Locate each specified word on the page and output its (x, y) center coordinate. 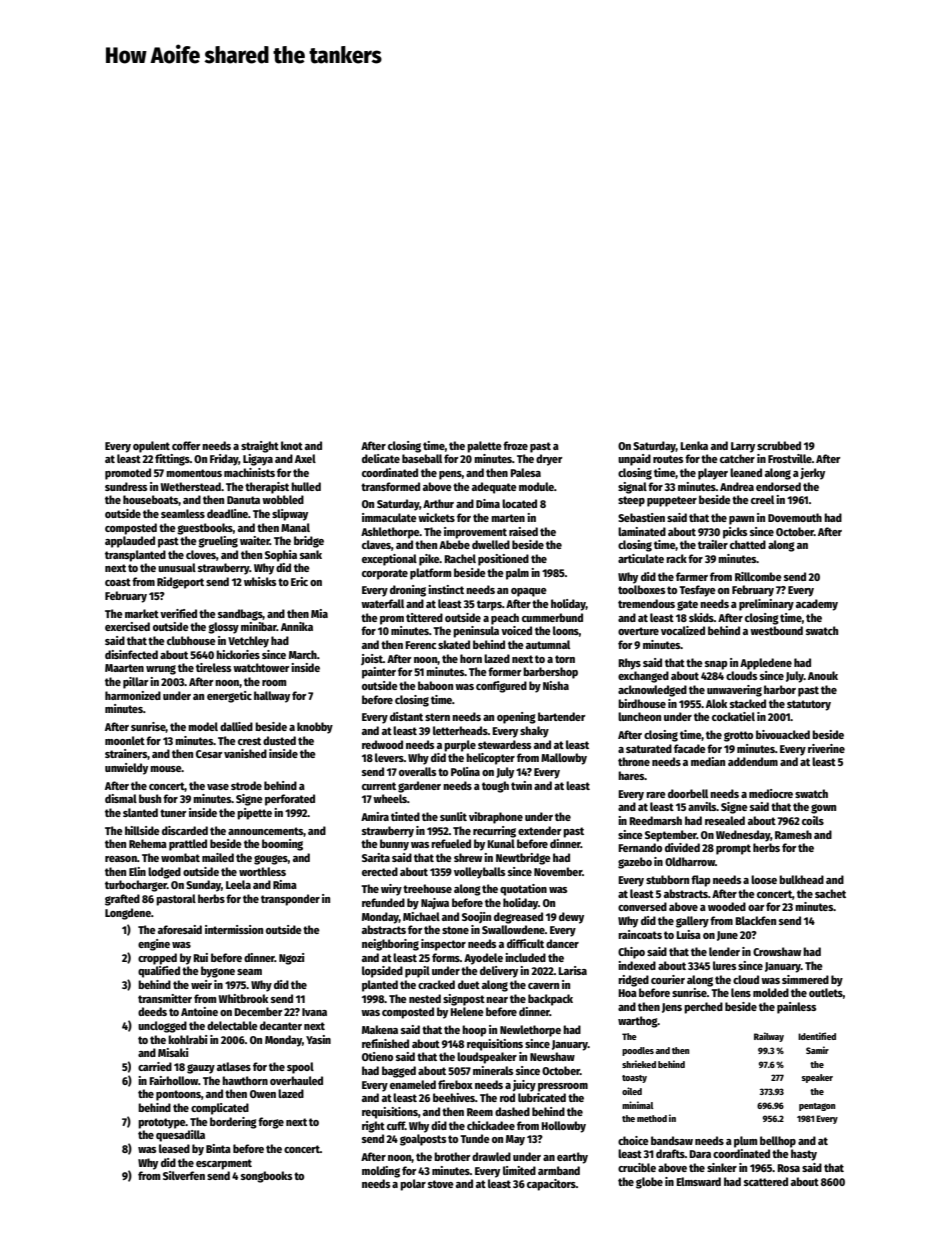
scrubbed (779, 445)
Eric (299, 581)
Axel (305, 458)
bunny (394, 845)
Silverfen (184, 1175)
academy (817, 605)
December (258, 1011)
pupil (417, 972)
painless (796, 1008)
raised (523, 531)
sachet (830, 893)
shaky (534, 732)
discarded (185, 830)
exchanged (643, 677)
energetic (229, 697)
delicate (381, 458)
